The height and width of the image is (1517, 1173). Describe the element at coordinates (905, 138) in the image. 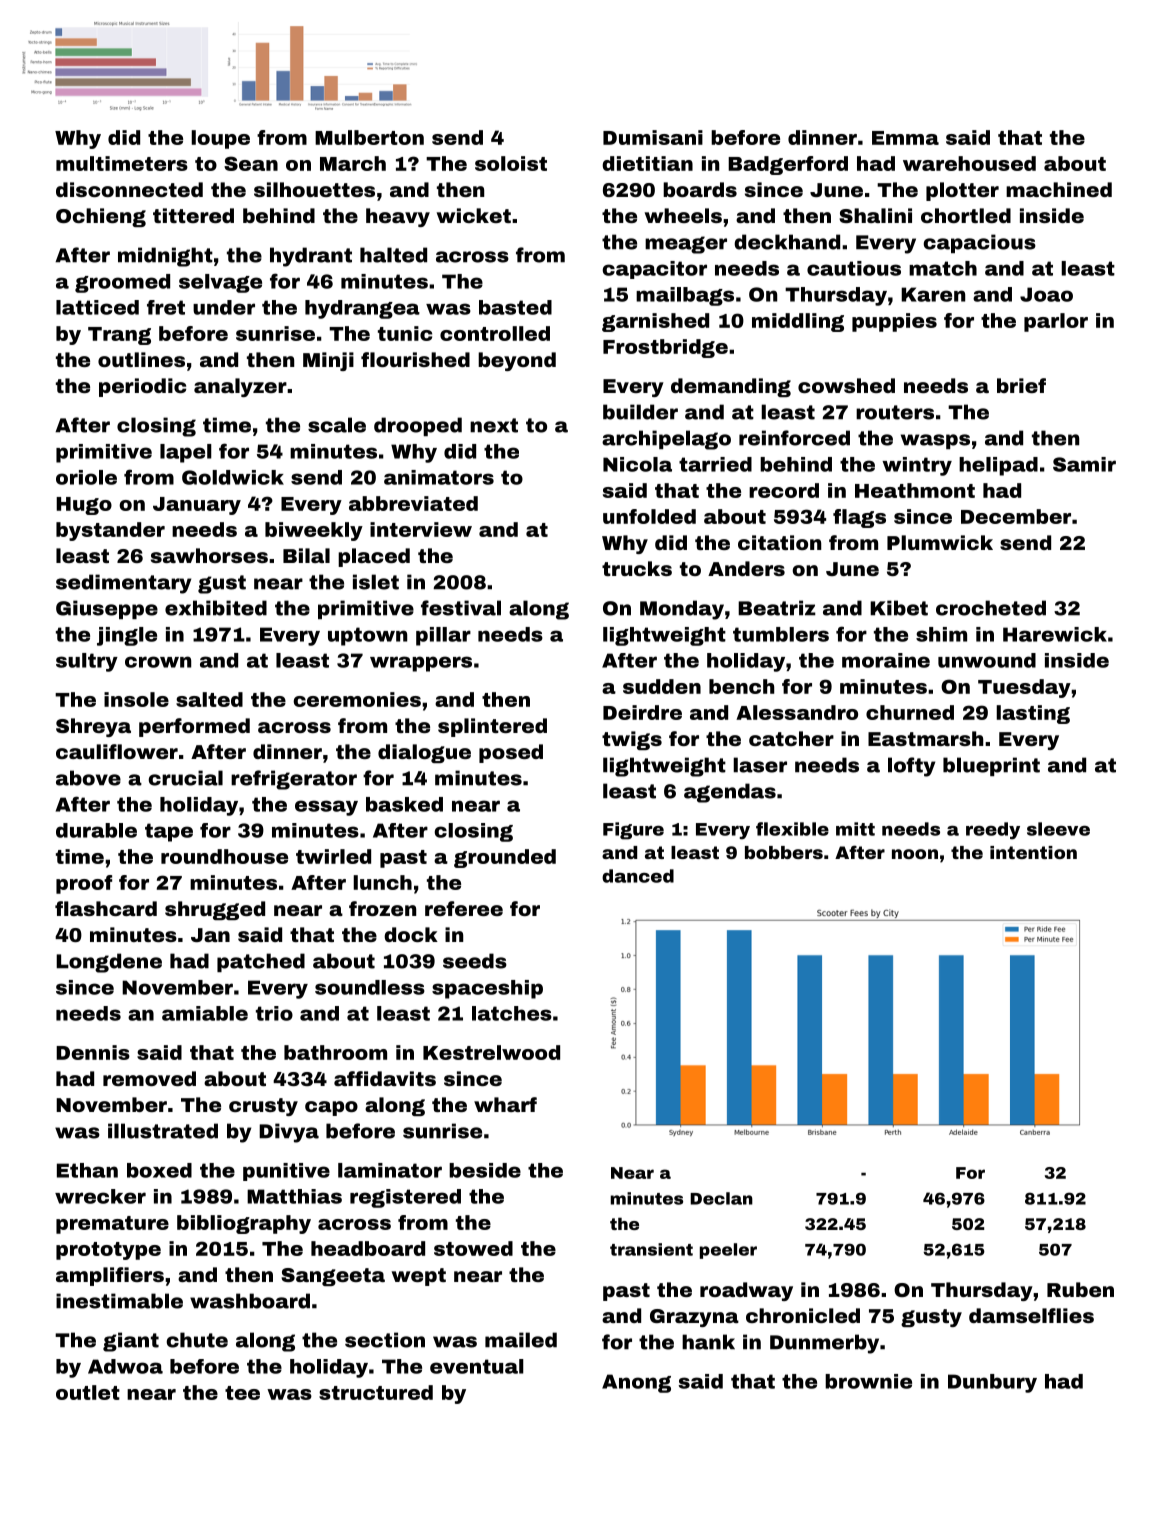

I see `Emma` at that location.
